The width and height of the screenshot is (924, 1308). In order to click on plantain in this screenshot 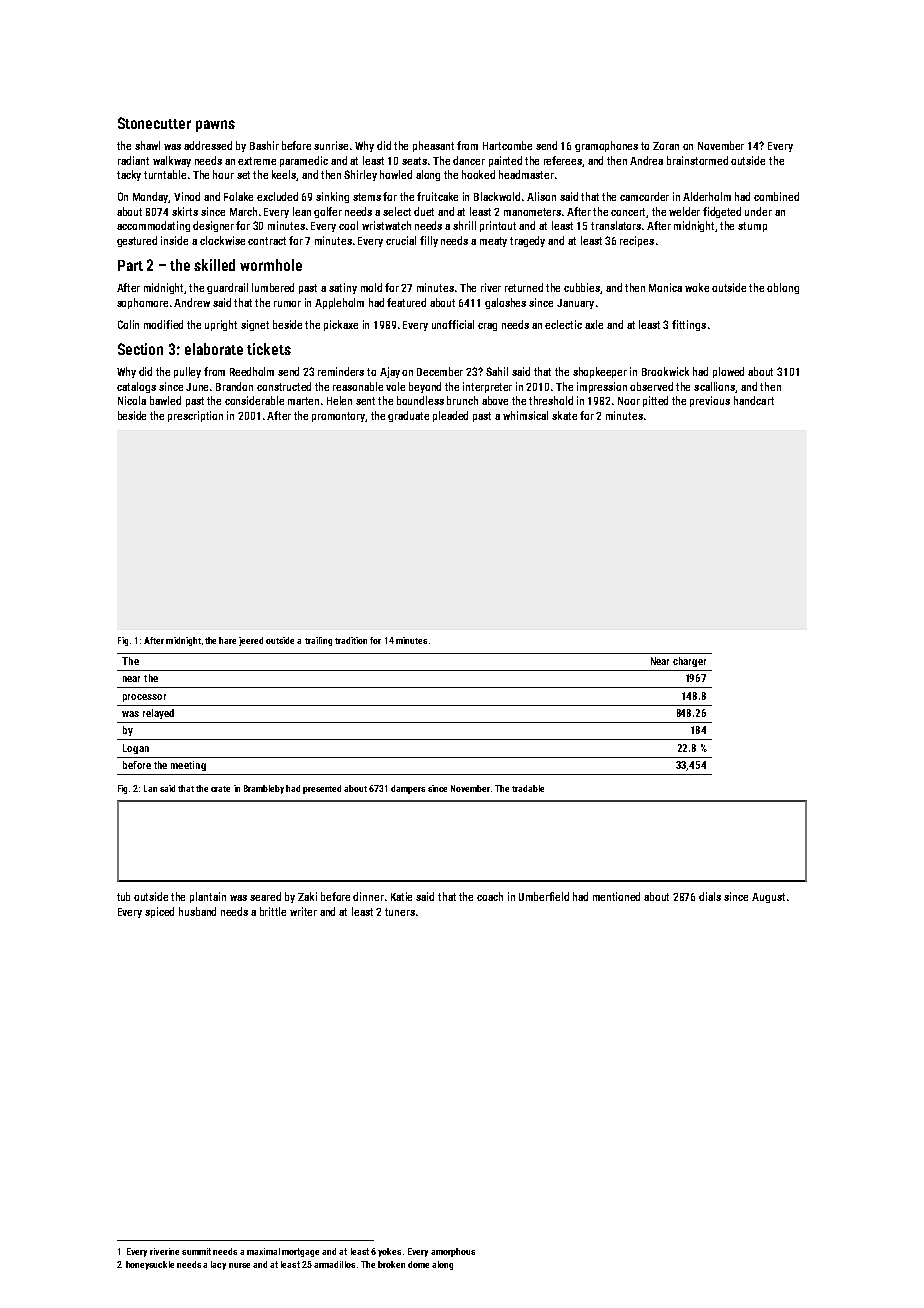, I will do `click(208, 897)`.
